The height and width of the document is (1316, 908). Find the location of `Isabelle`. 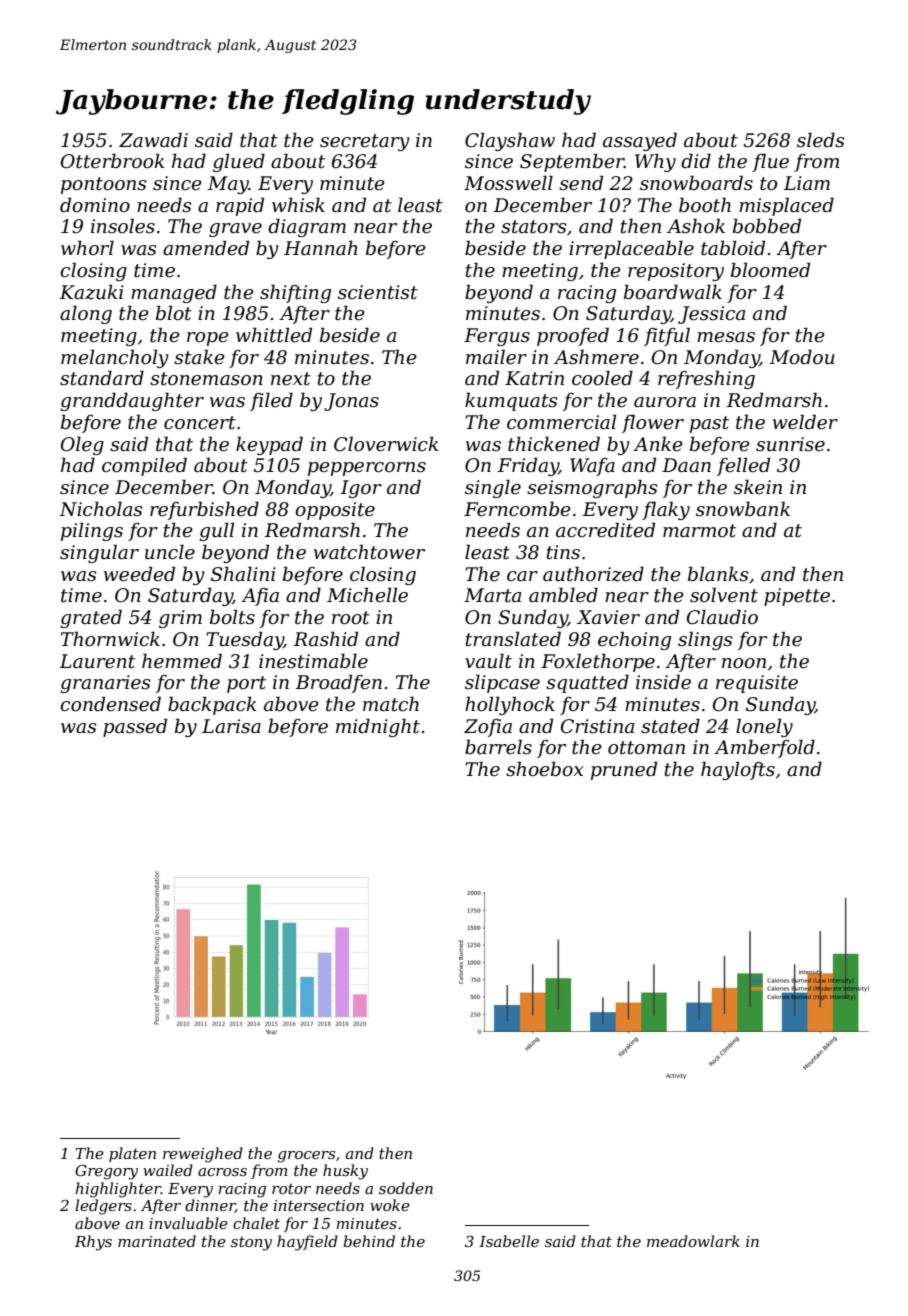

Isabelle is located at coordinates (509, 1241).
